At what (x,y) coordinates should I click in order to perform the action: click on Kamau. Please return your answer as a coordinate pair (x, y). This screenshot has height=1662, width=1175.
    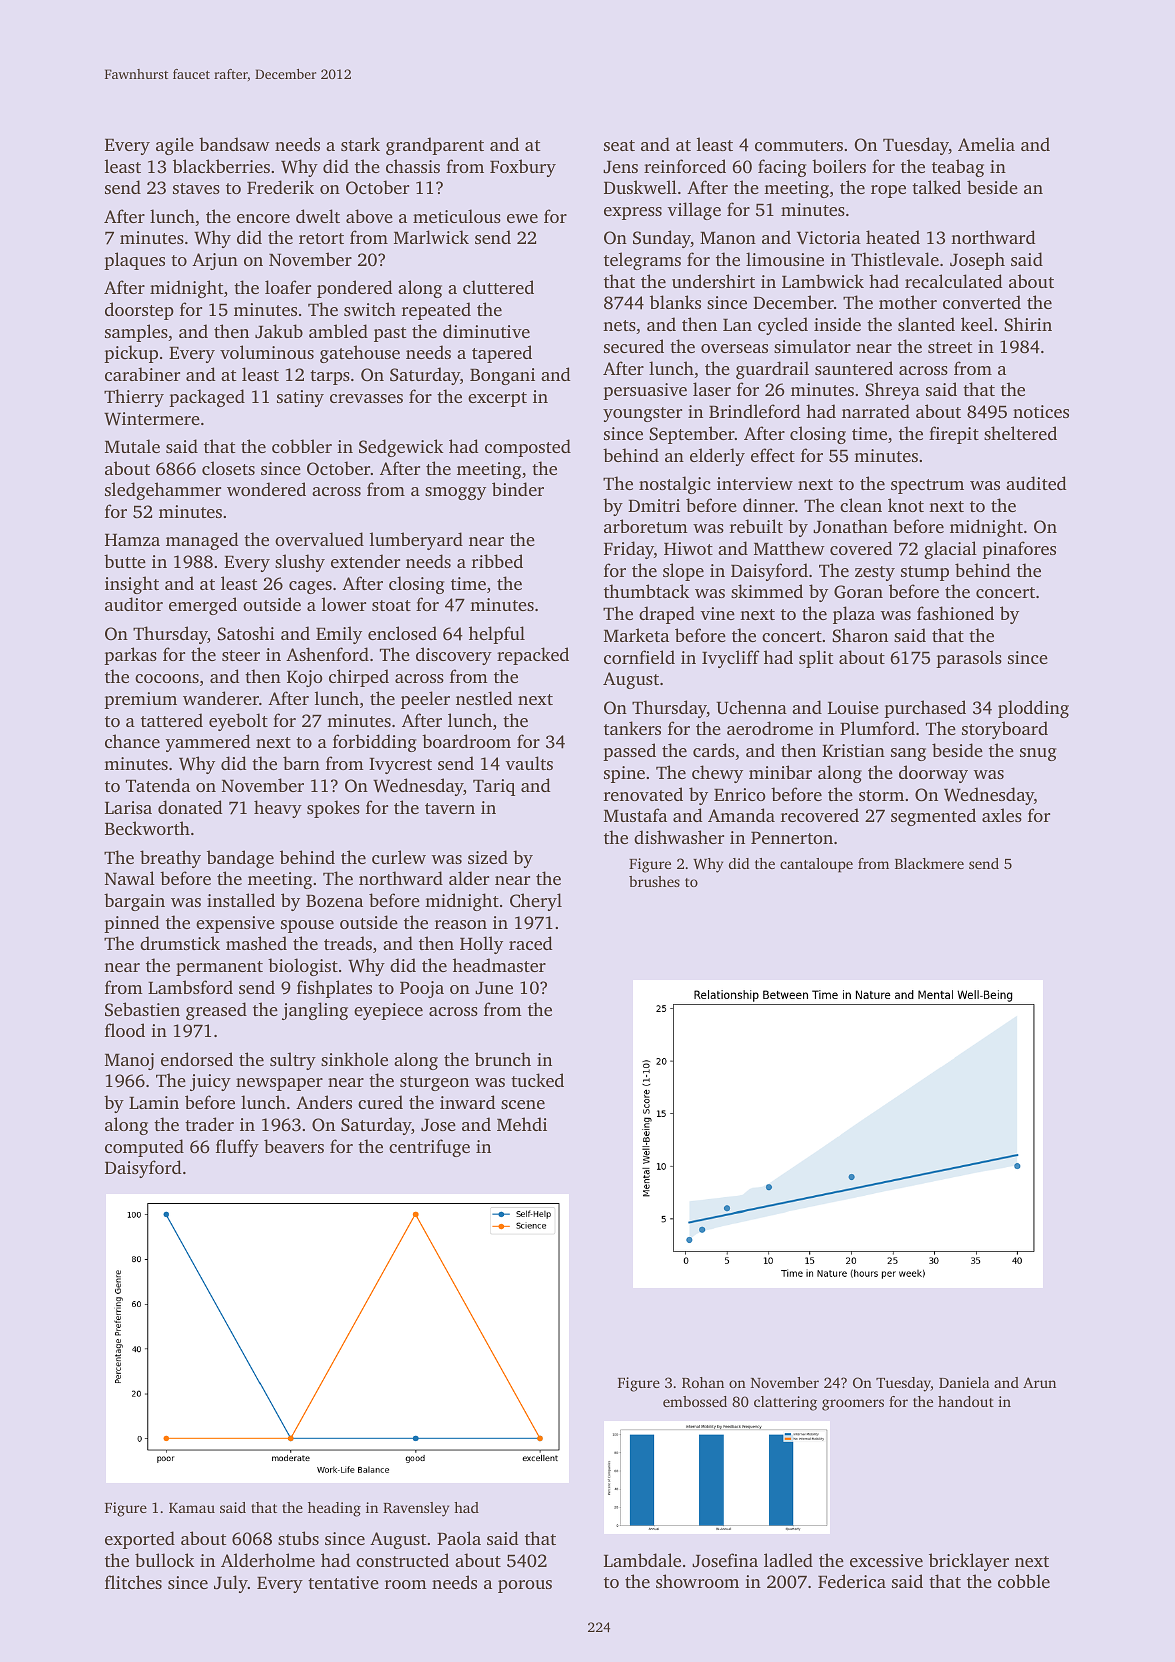
    Looking at the image, I should click on (192, 1508).
